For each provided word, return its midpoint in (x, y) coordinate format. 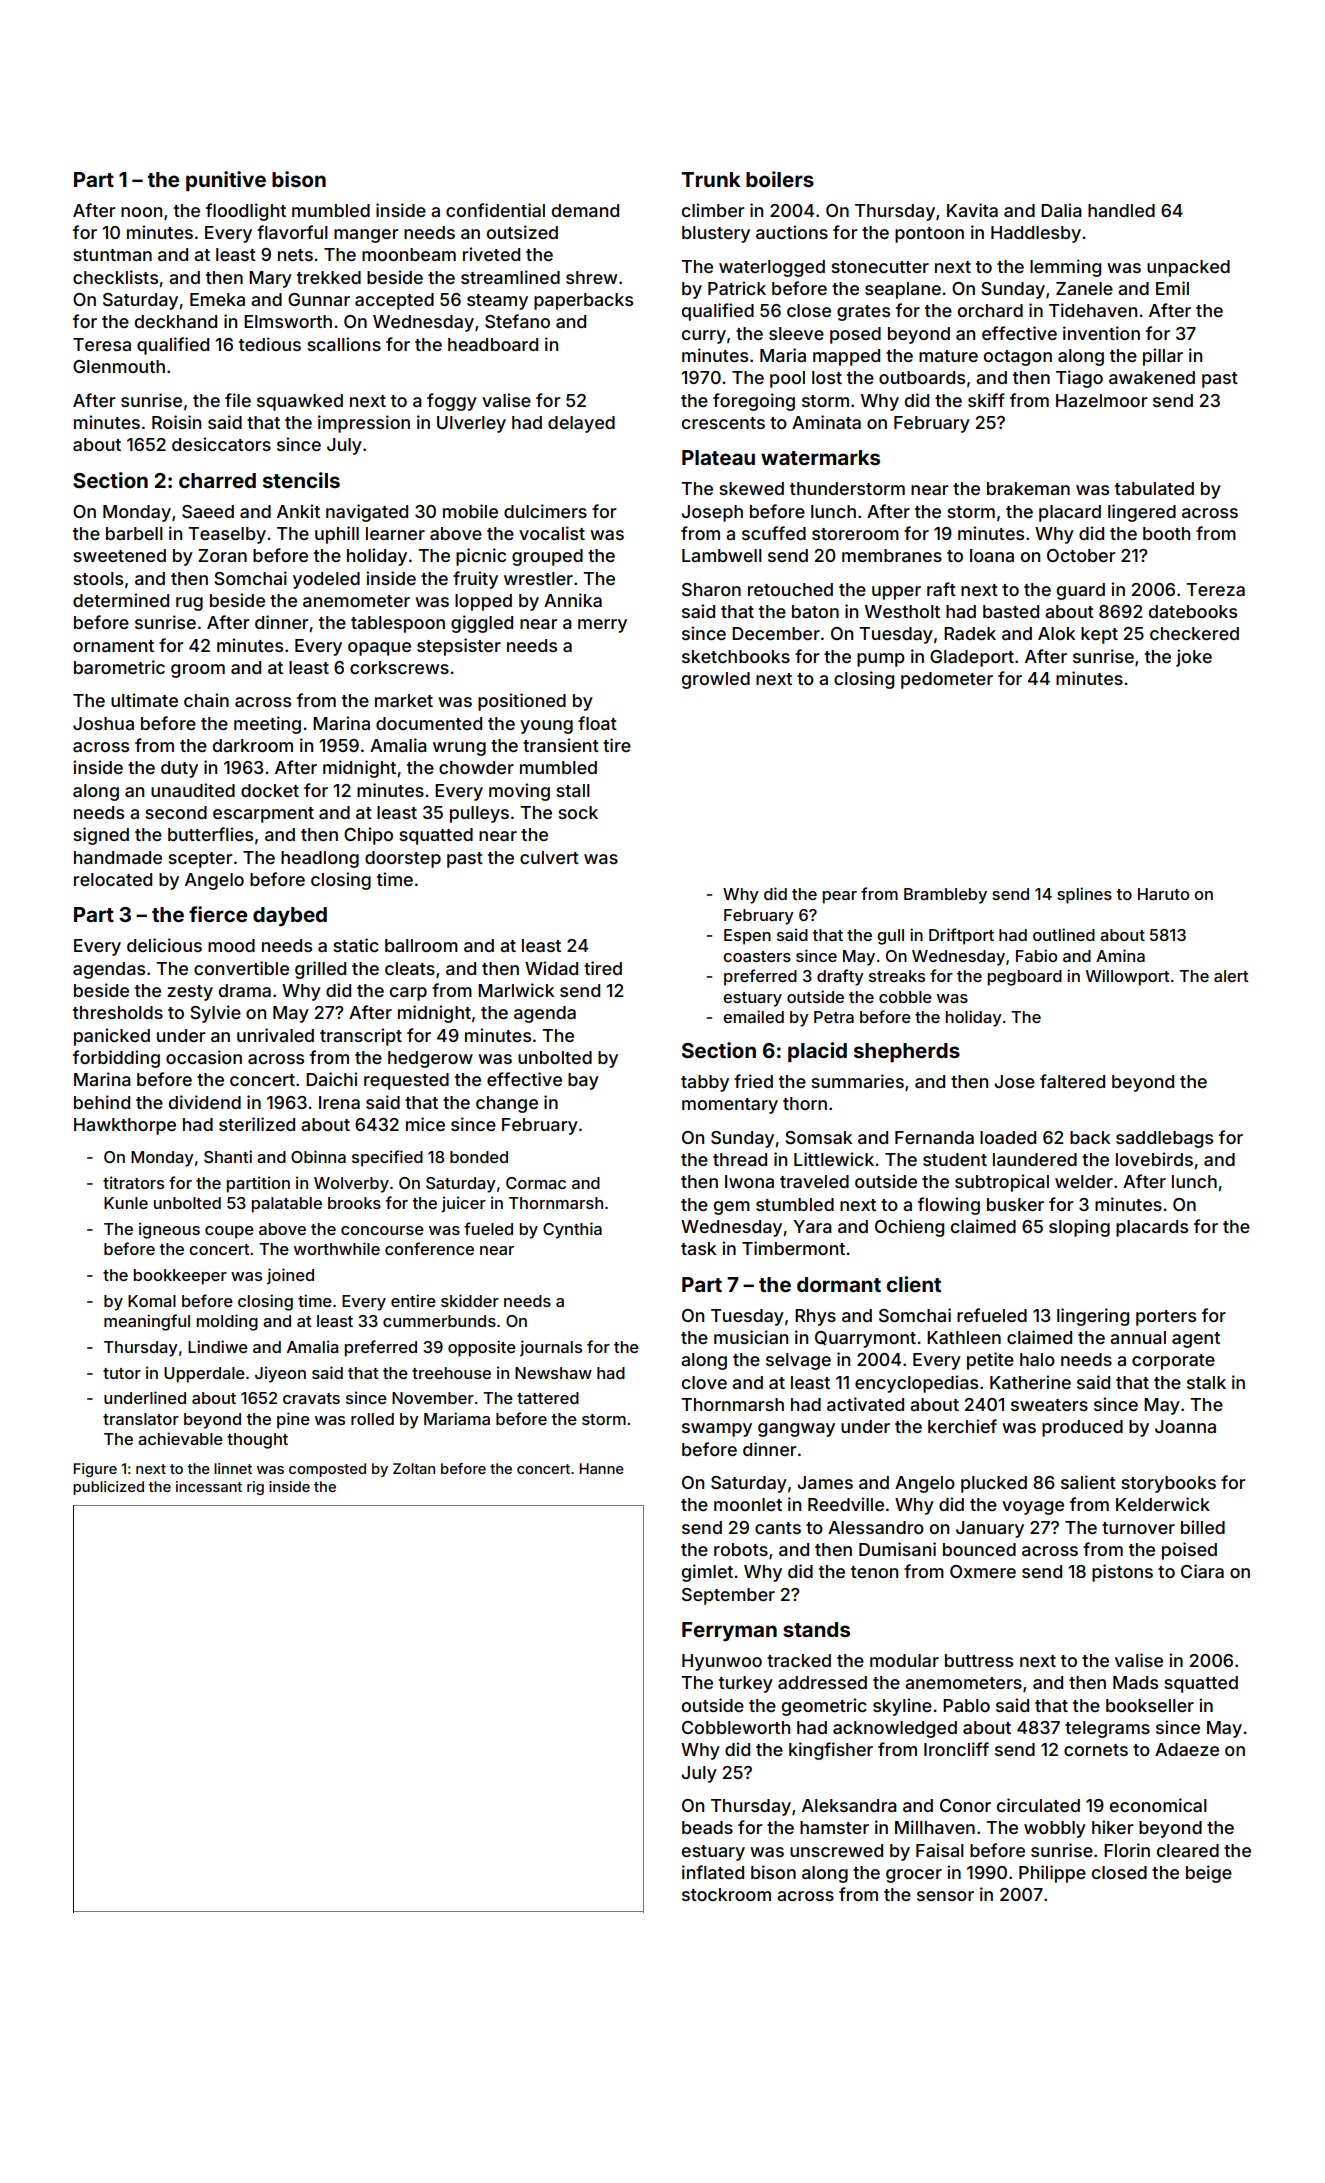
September (728, 1596)
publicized (108, 1488)
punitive (226, 181)
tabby (705, 1083)
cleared (1188, 1850)
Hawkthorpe (125, 1126)
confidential (495, 210)
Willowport (1127, 977)
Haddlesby (1036, 234)
